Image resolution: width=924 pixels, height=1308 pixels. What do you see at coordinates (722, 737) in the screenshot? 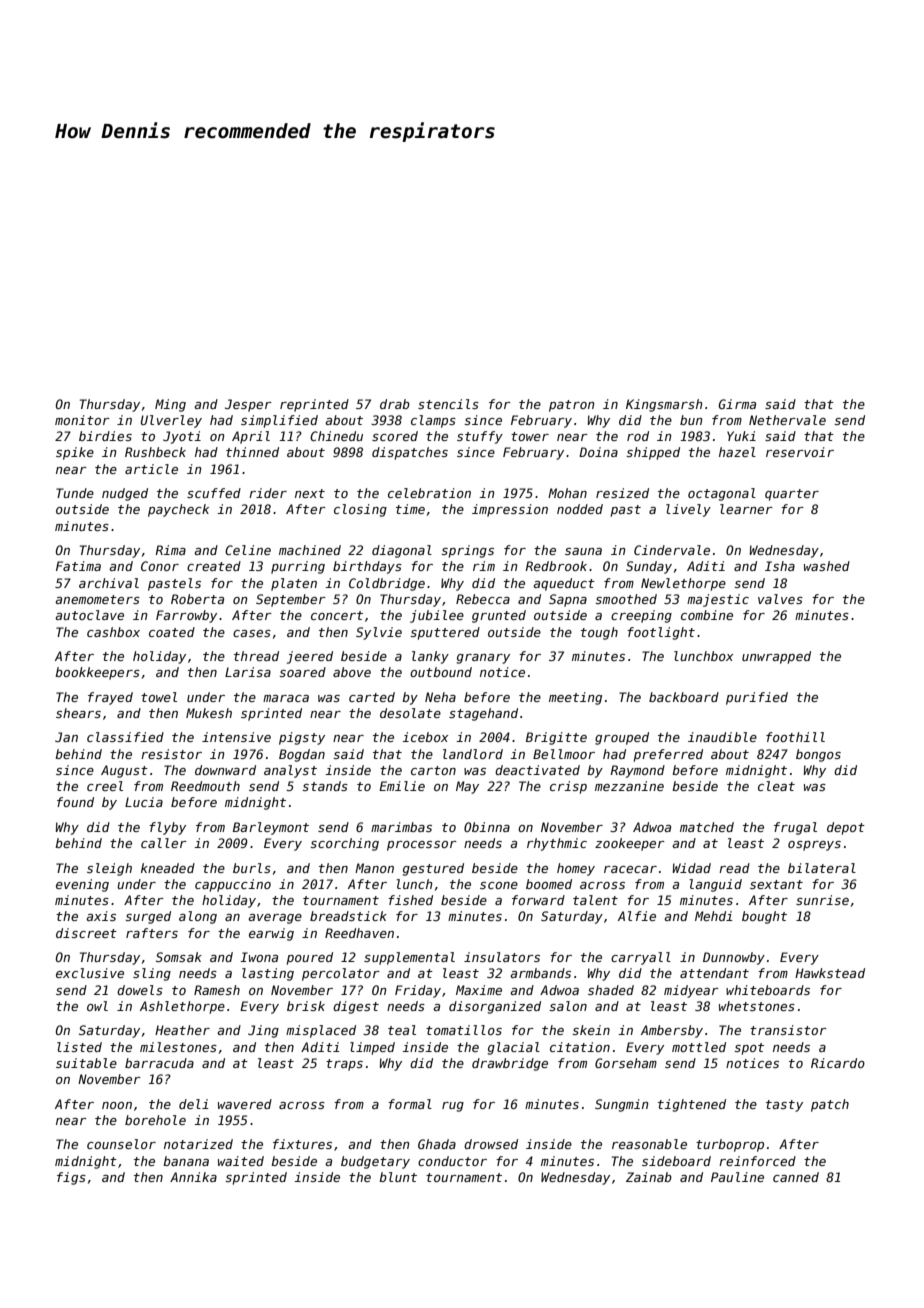
I see `inaudible` at bounding box center [722, 737].
